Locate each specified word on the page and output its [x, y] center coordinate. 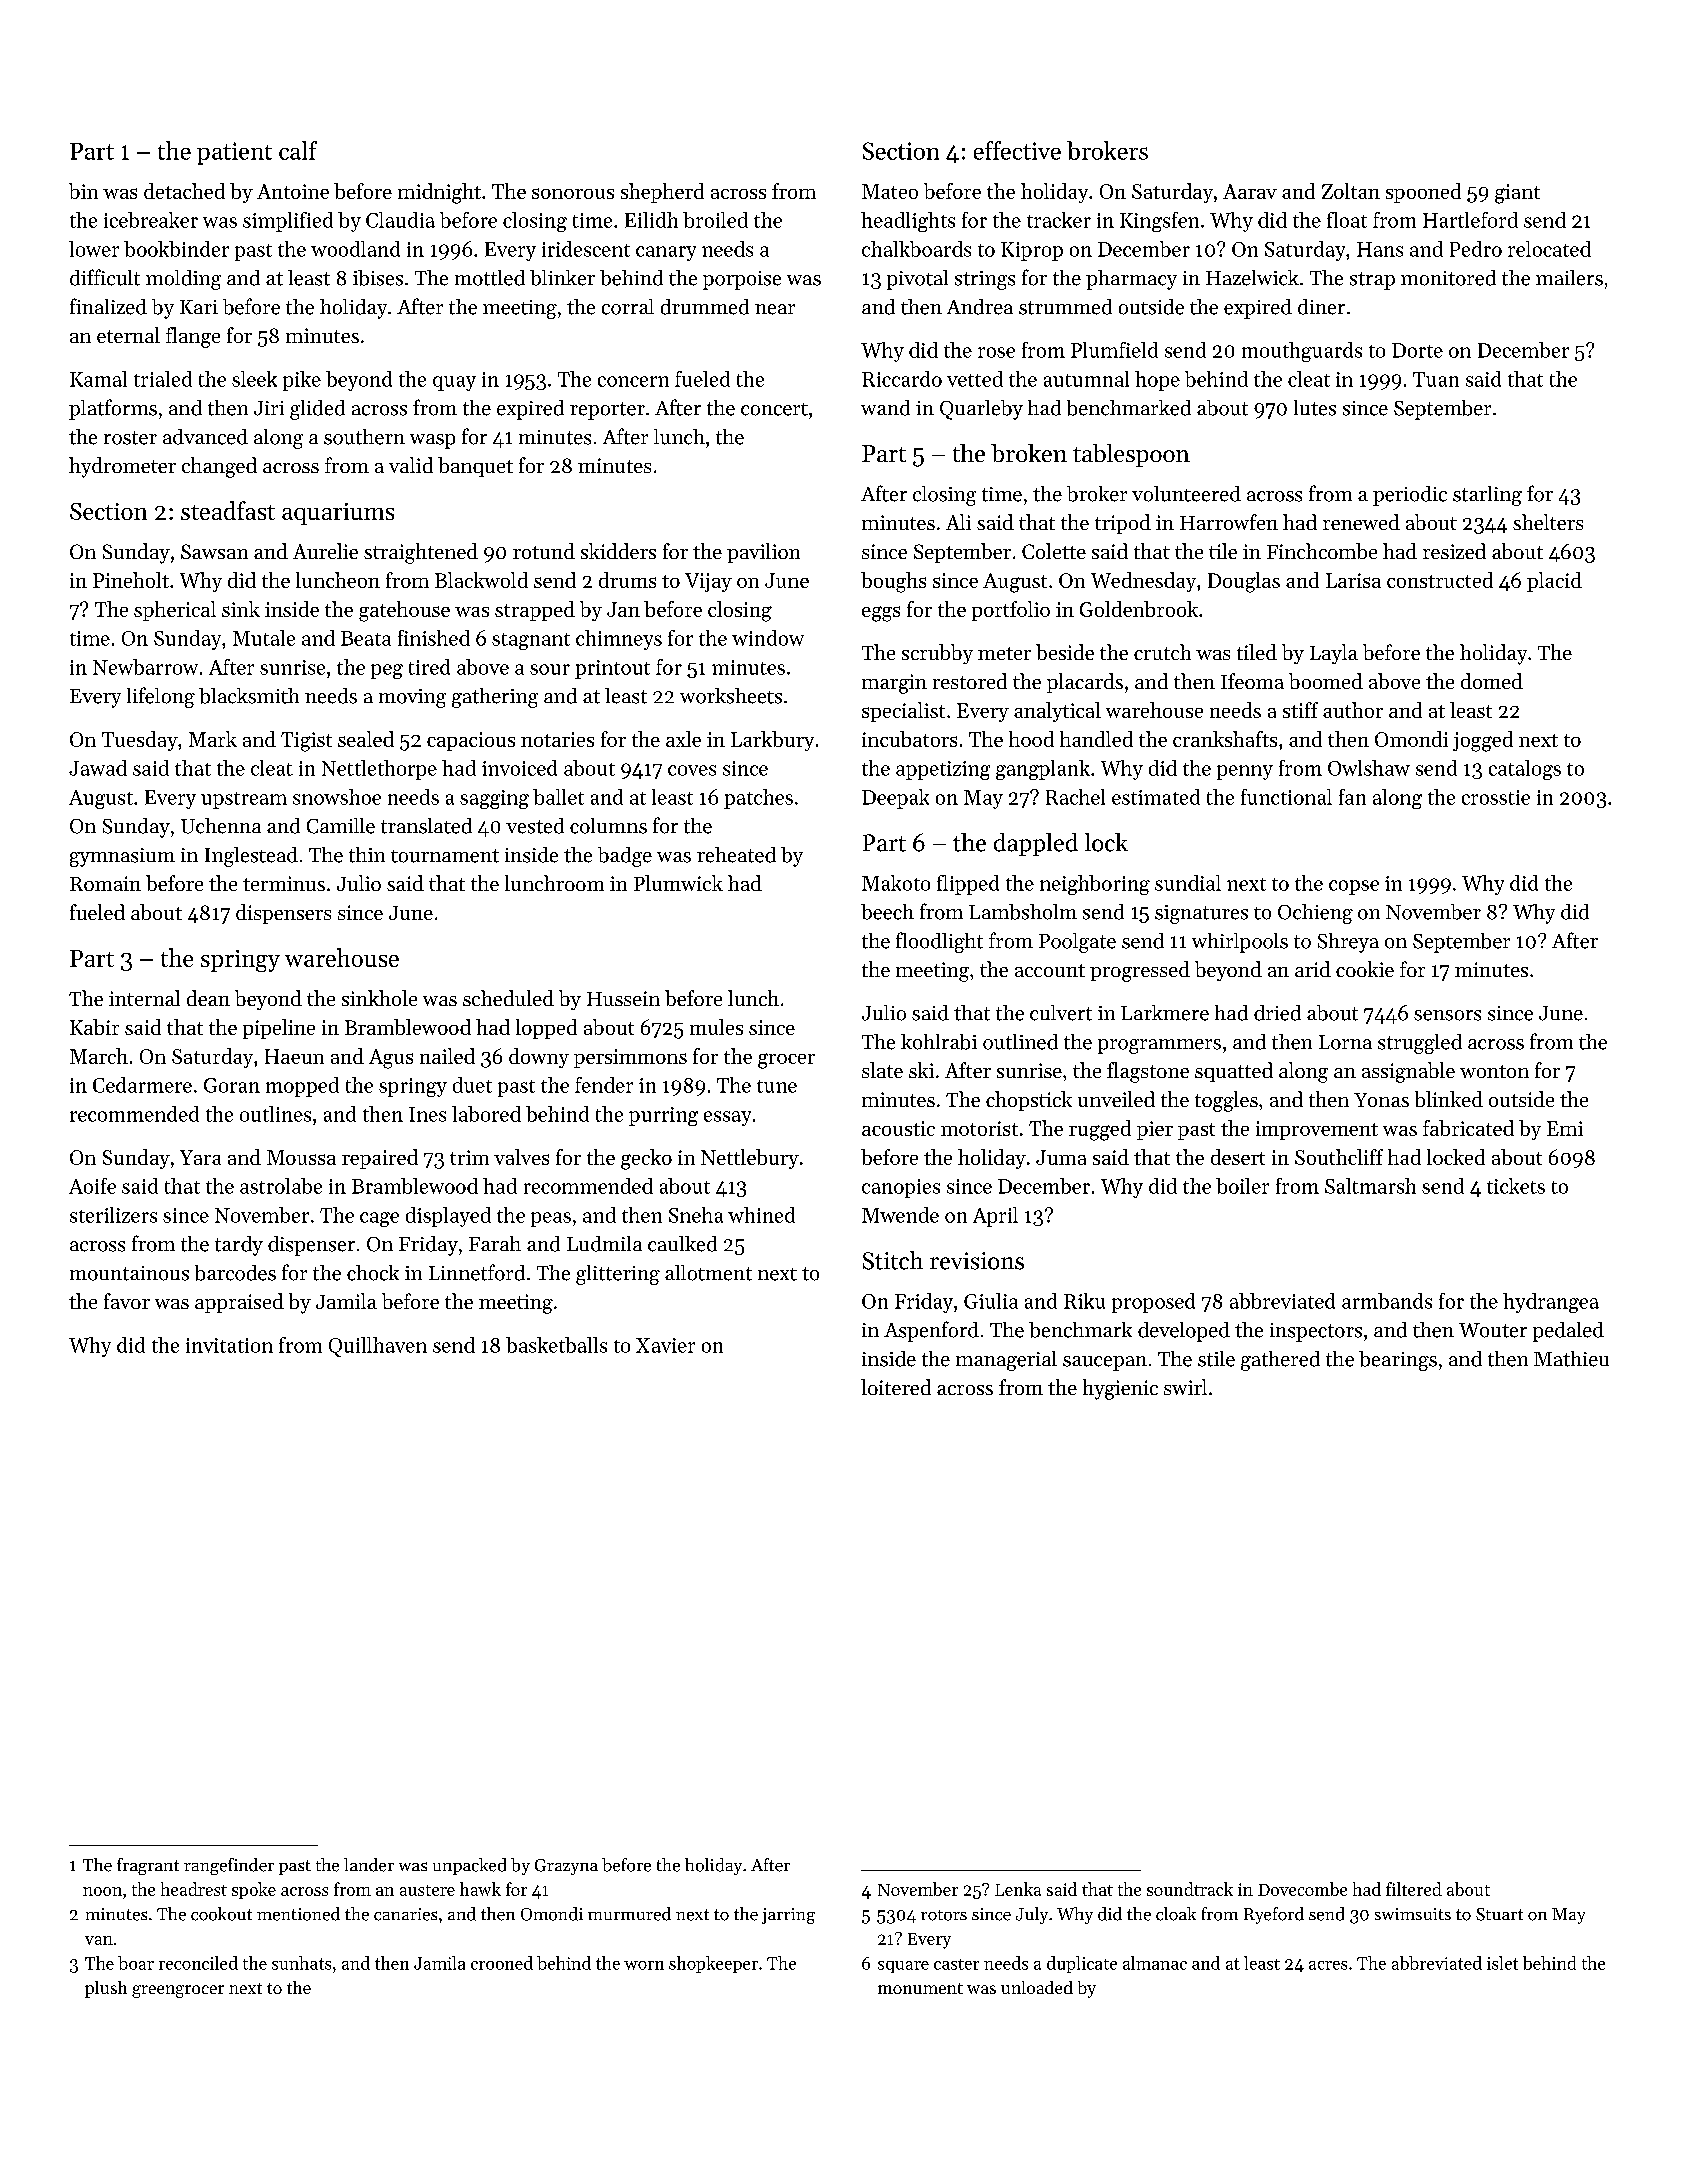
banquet [475, 467]
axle [683, 739]
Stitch [893, 1260]
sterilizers [113, 1215]
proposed [1153, 1303]
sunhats [301, 1963]
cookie [1365, 969]
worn [644, 1965]
